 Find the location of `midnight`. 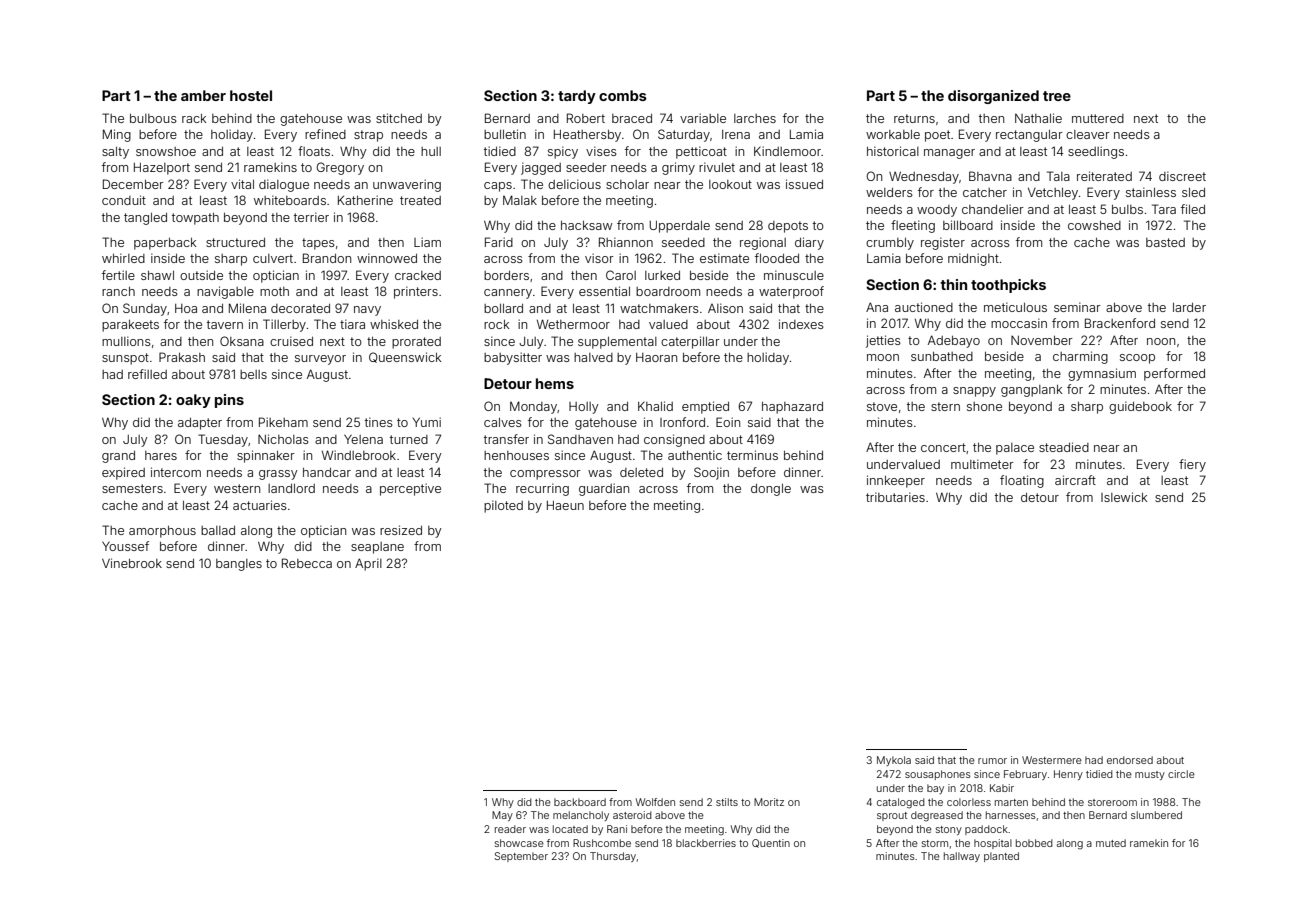

midnight is located at coordinates (973, 259).
